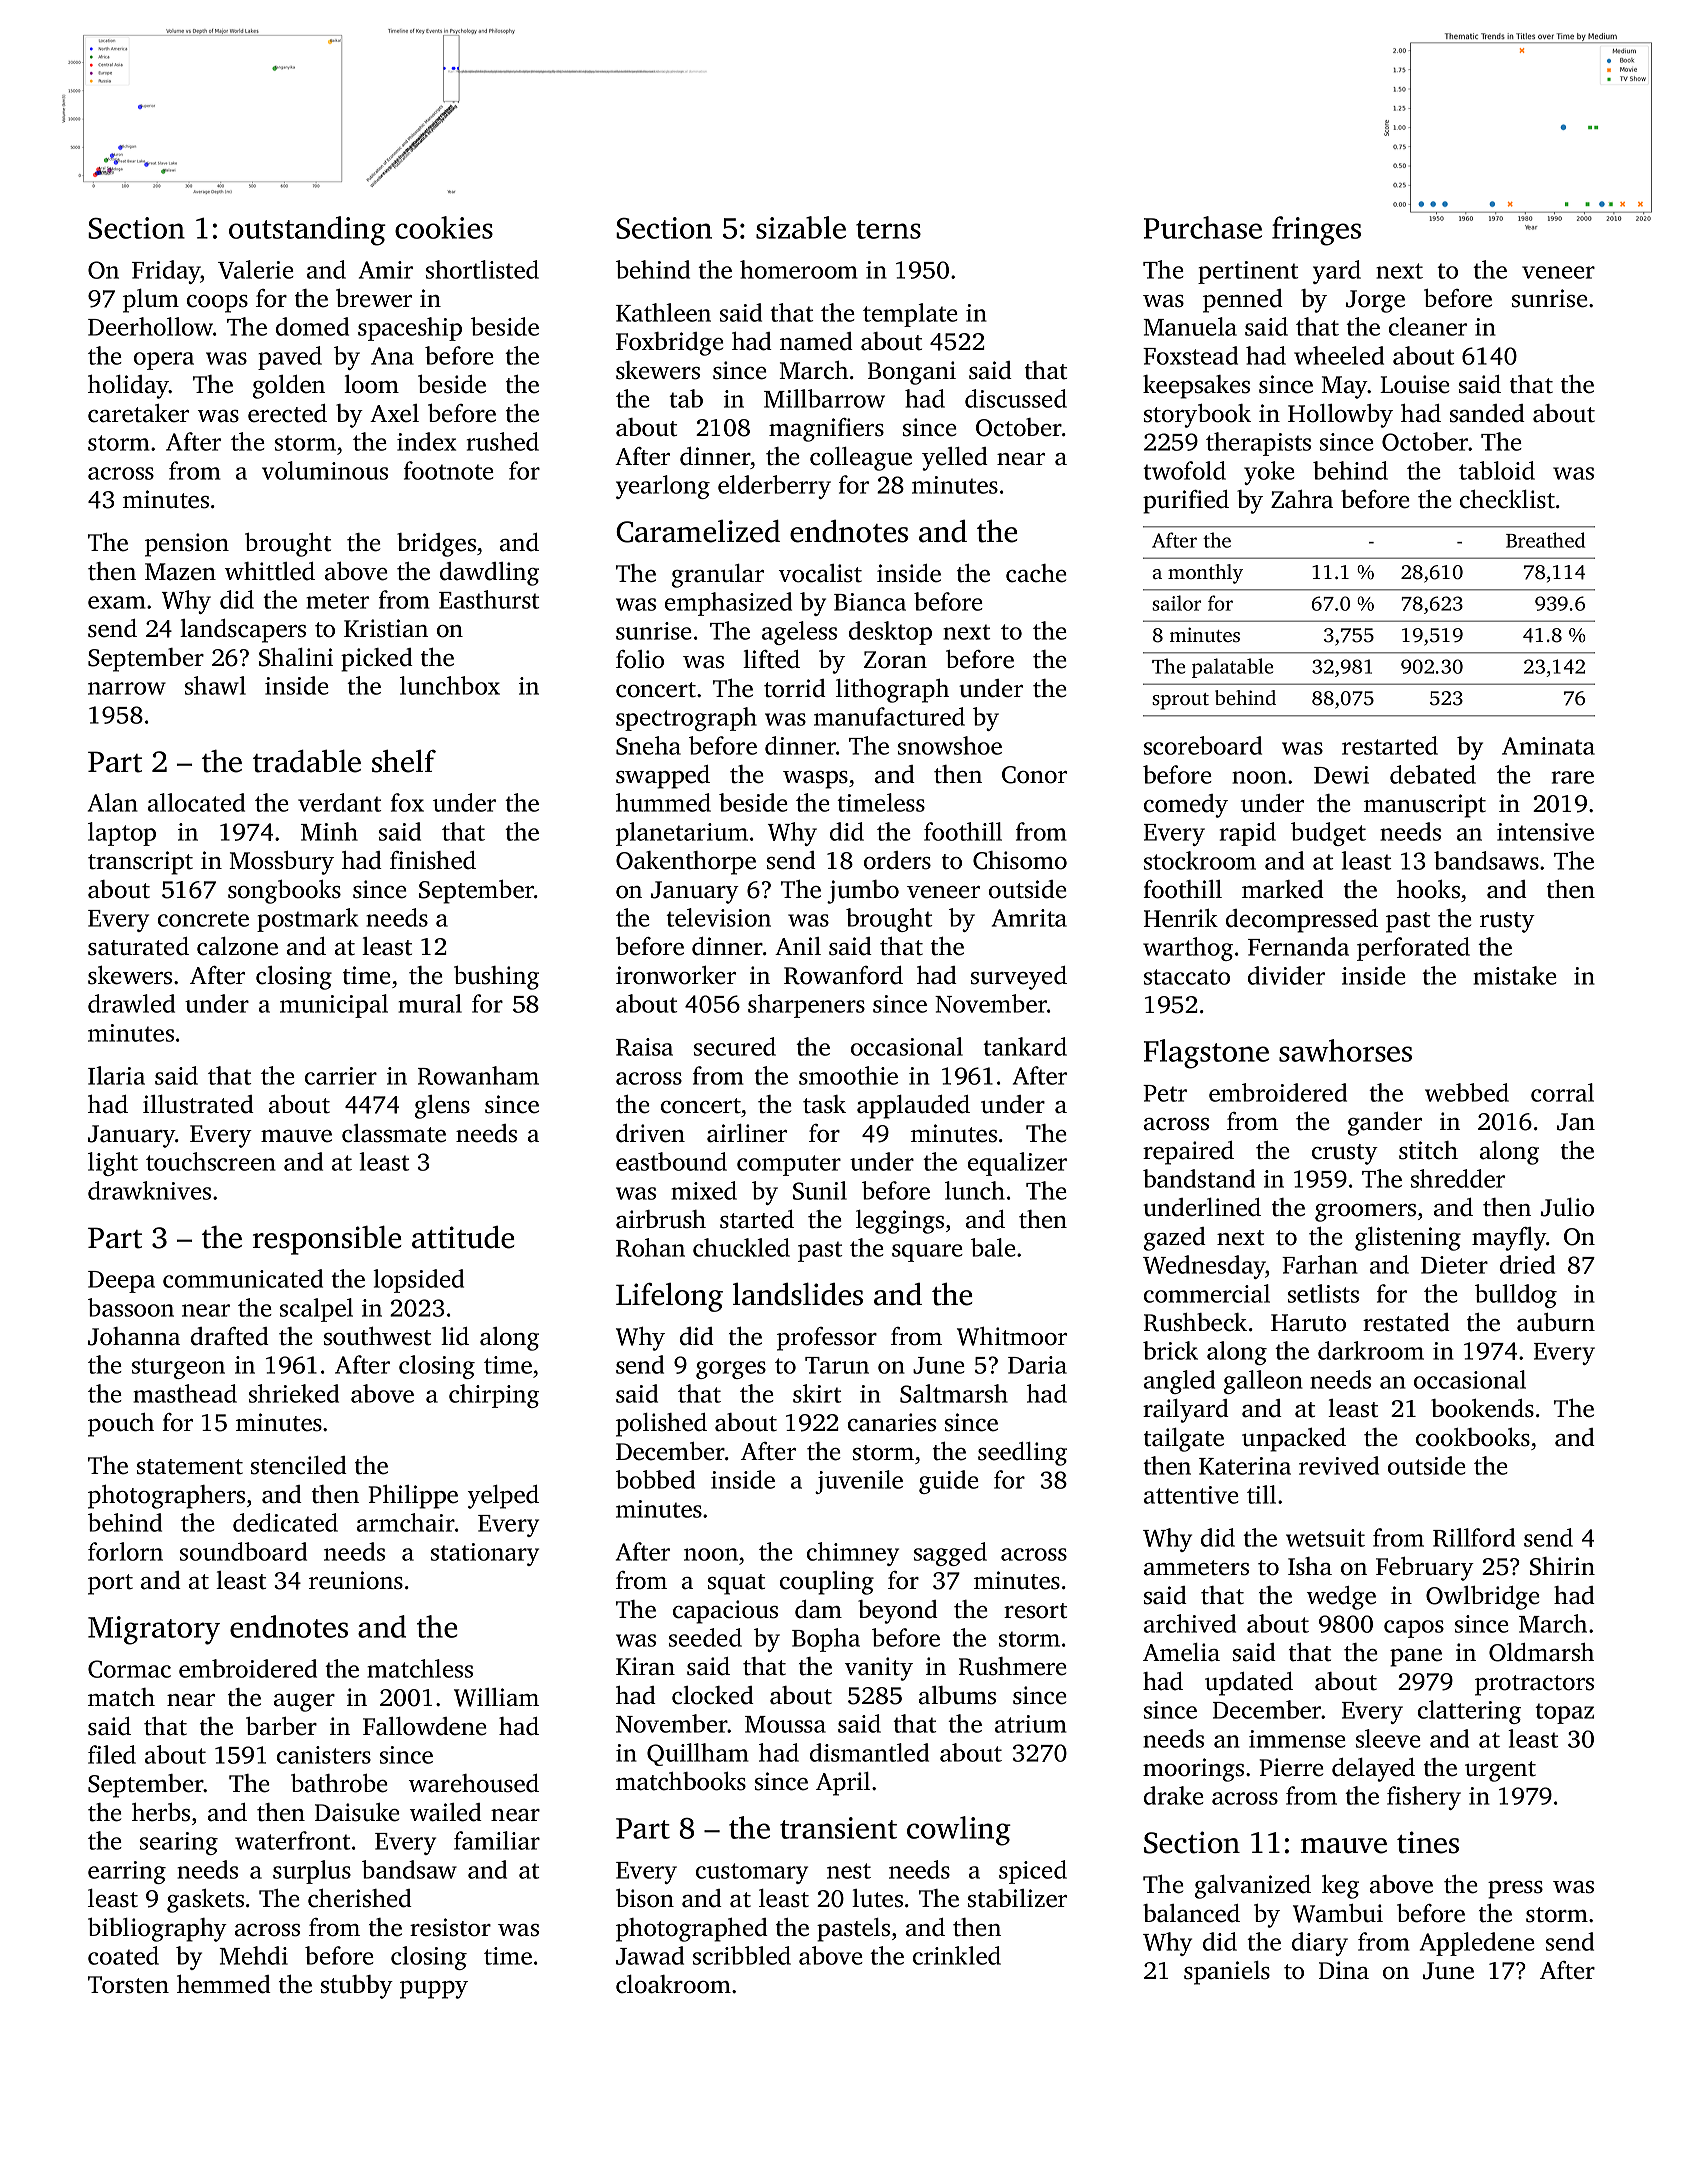 This screenshot has width=1683, height=2178. What do you see at coordinates (1477, 1944) in the screenshot?
I see `Appledene` at bounding box center [1477, 1944].
